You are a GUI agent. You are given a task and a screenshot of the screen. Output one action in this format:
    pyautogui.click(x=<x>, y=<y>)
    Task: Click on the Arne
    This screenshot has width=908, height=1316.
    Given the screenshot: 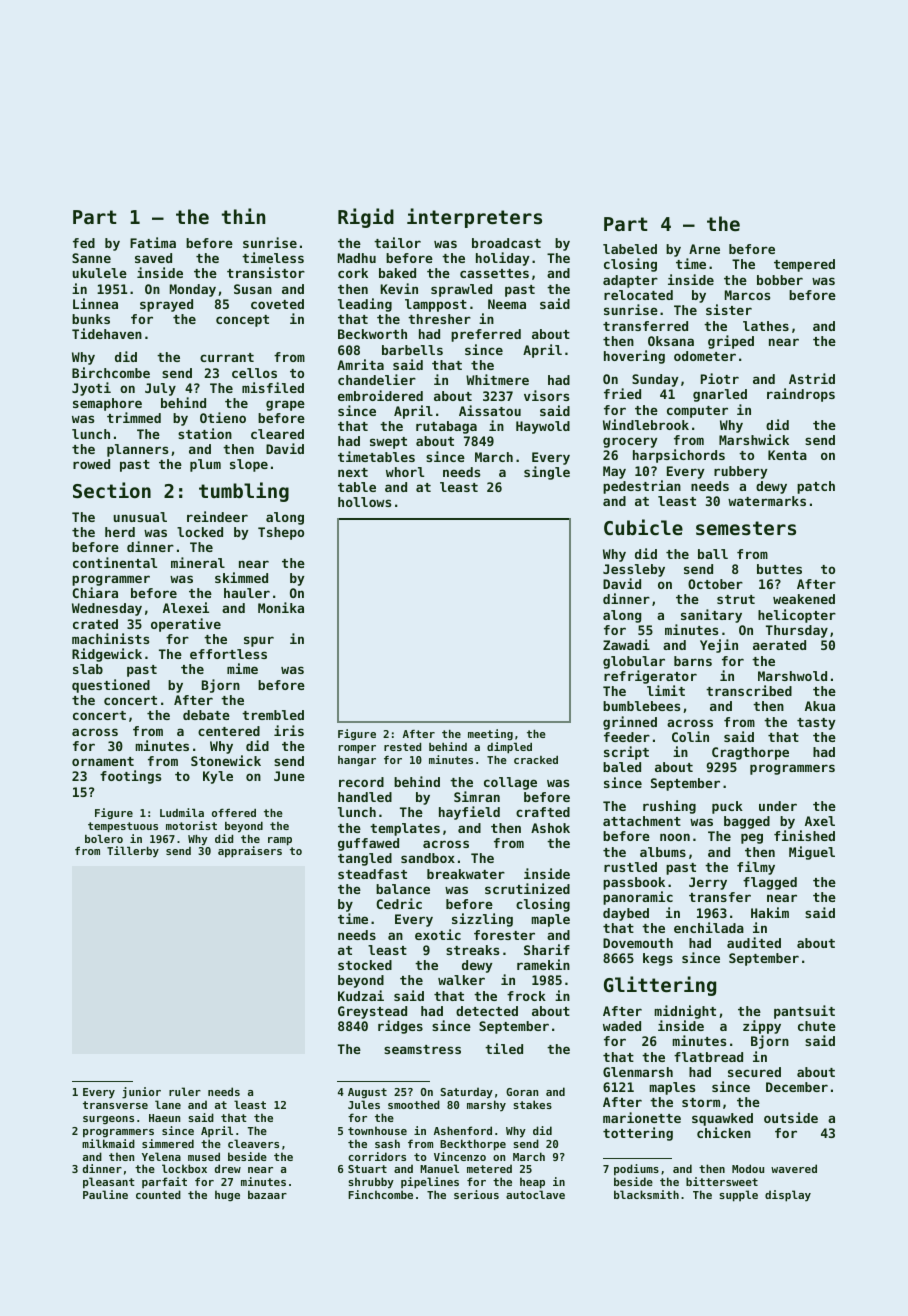 What is the action you would take?
    pyautogui.click(x=704, y=249)
